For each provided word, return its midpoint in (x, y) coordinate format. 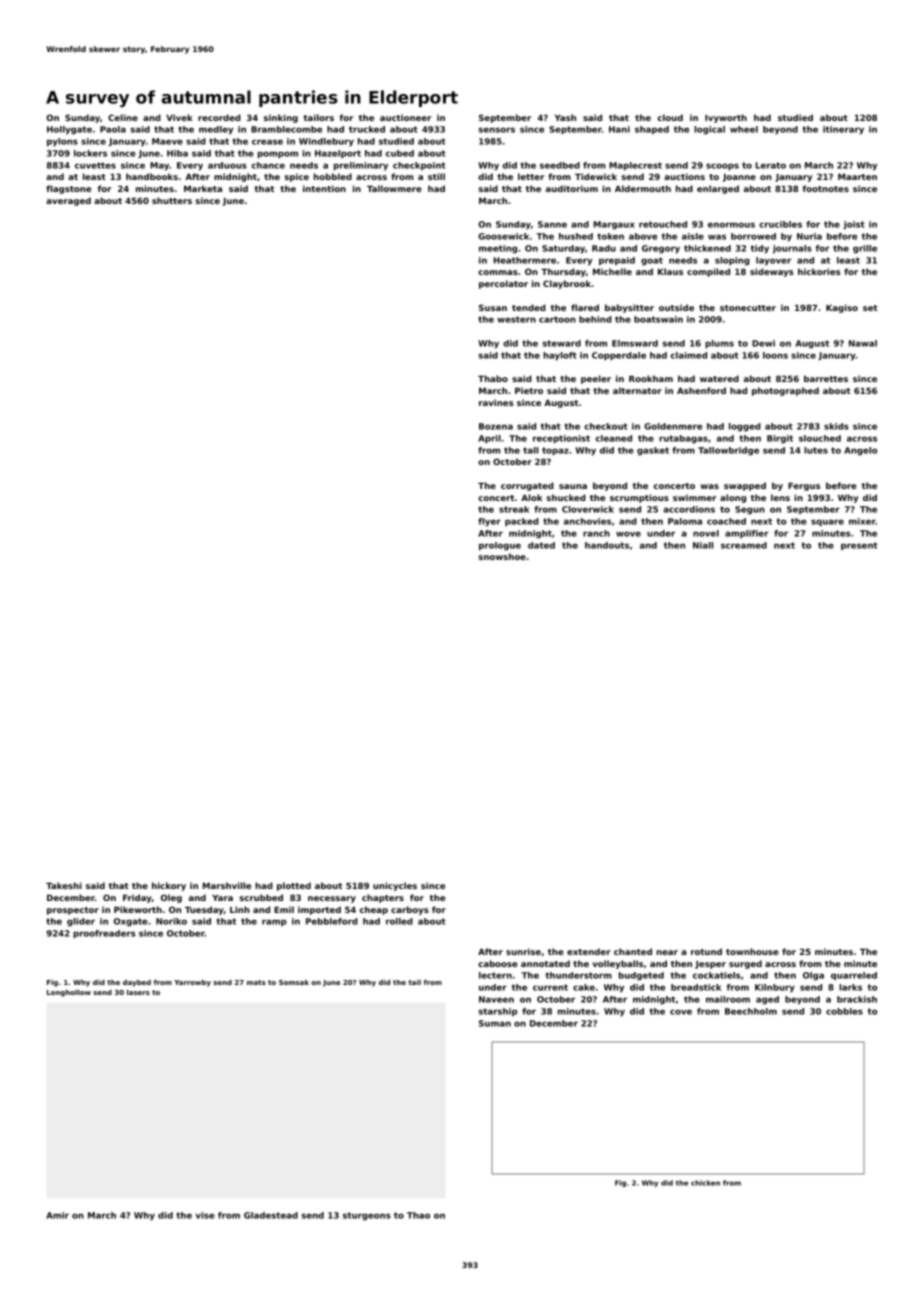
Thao (418, 1215)
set (870, 308)
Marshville (227, 885)
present (859, 546)
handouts (607, 545)
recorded (219, 117)
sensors (497, 130)
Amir (57, 1215)
